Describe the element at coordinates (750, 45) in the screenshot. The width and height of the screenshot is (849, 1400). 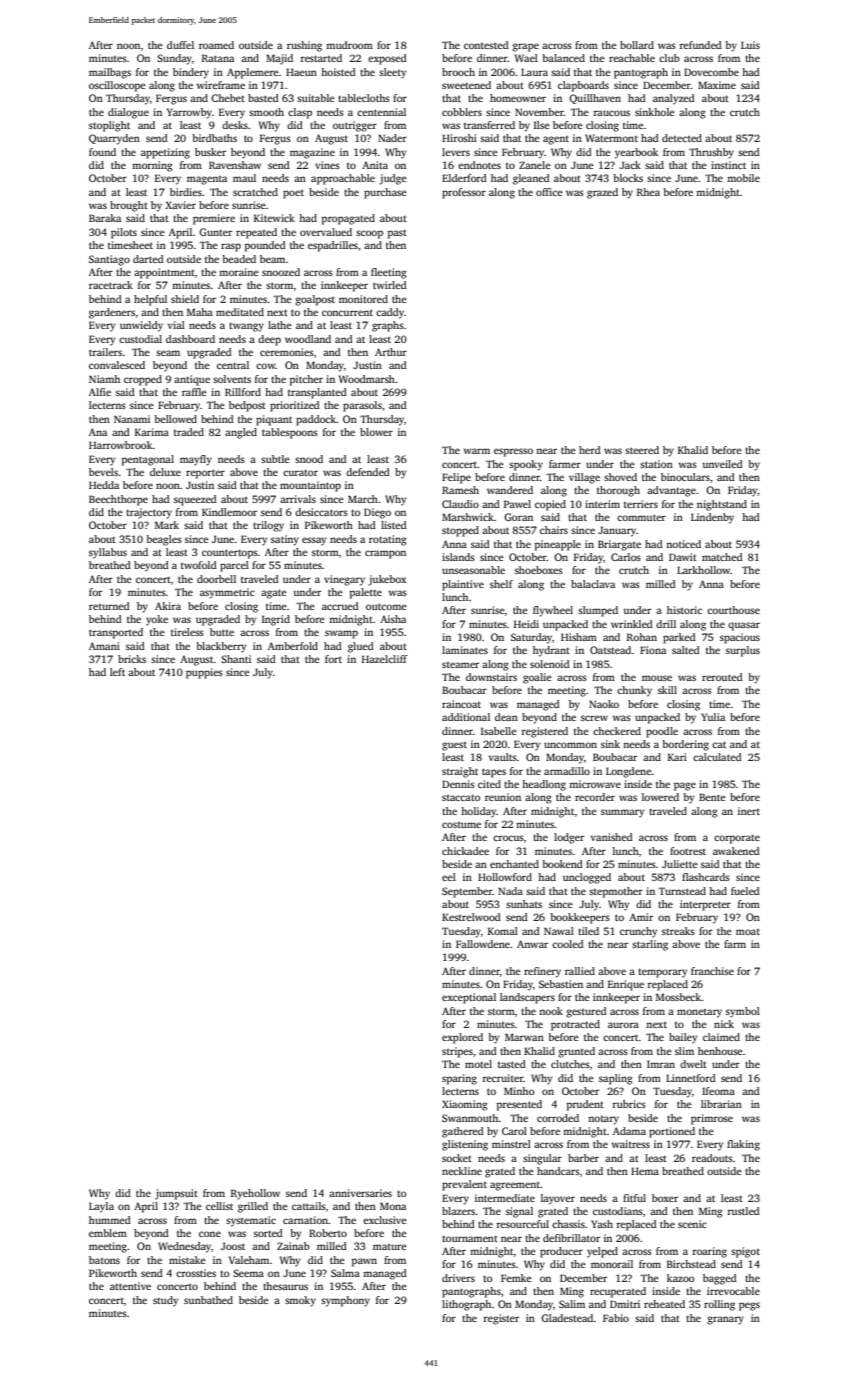
I see `Luis` at that location.
